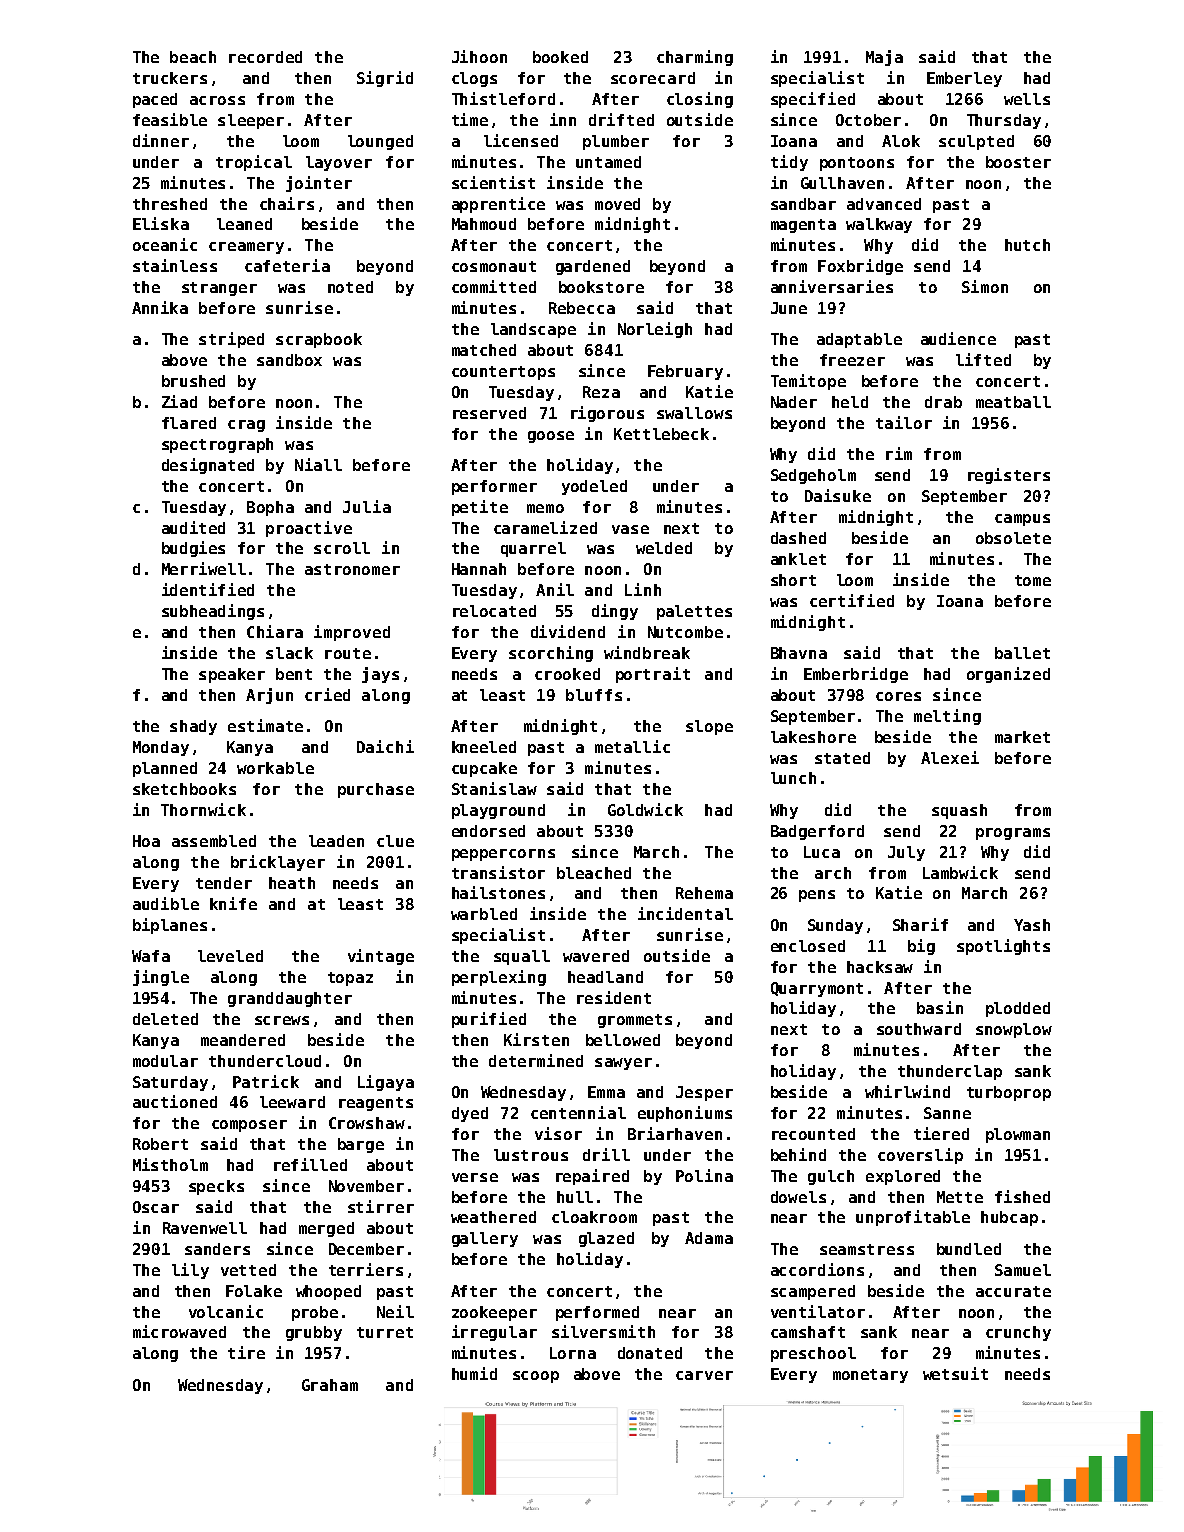 Image resolution: width=1184 pixels, height=1532 pixels. What do you see at coordinates (251, 121) in the page?
I see `sleeper` at bounding box center [251, 121].
